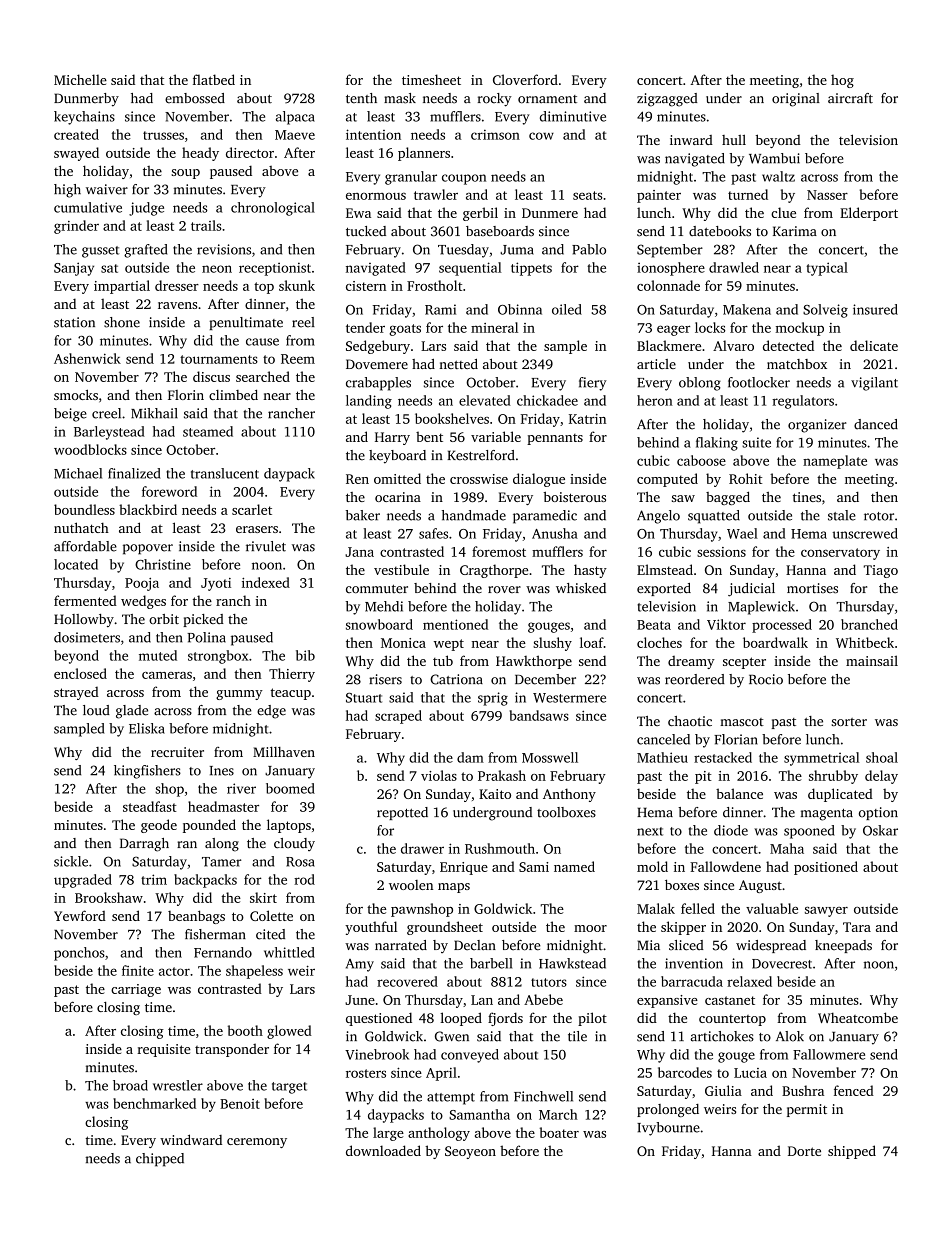 The image size is (952, 1233). Describe the element at coordinates (667, 100) in the screenshot. I see `zigzagged` at that location.
